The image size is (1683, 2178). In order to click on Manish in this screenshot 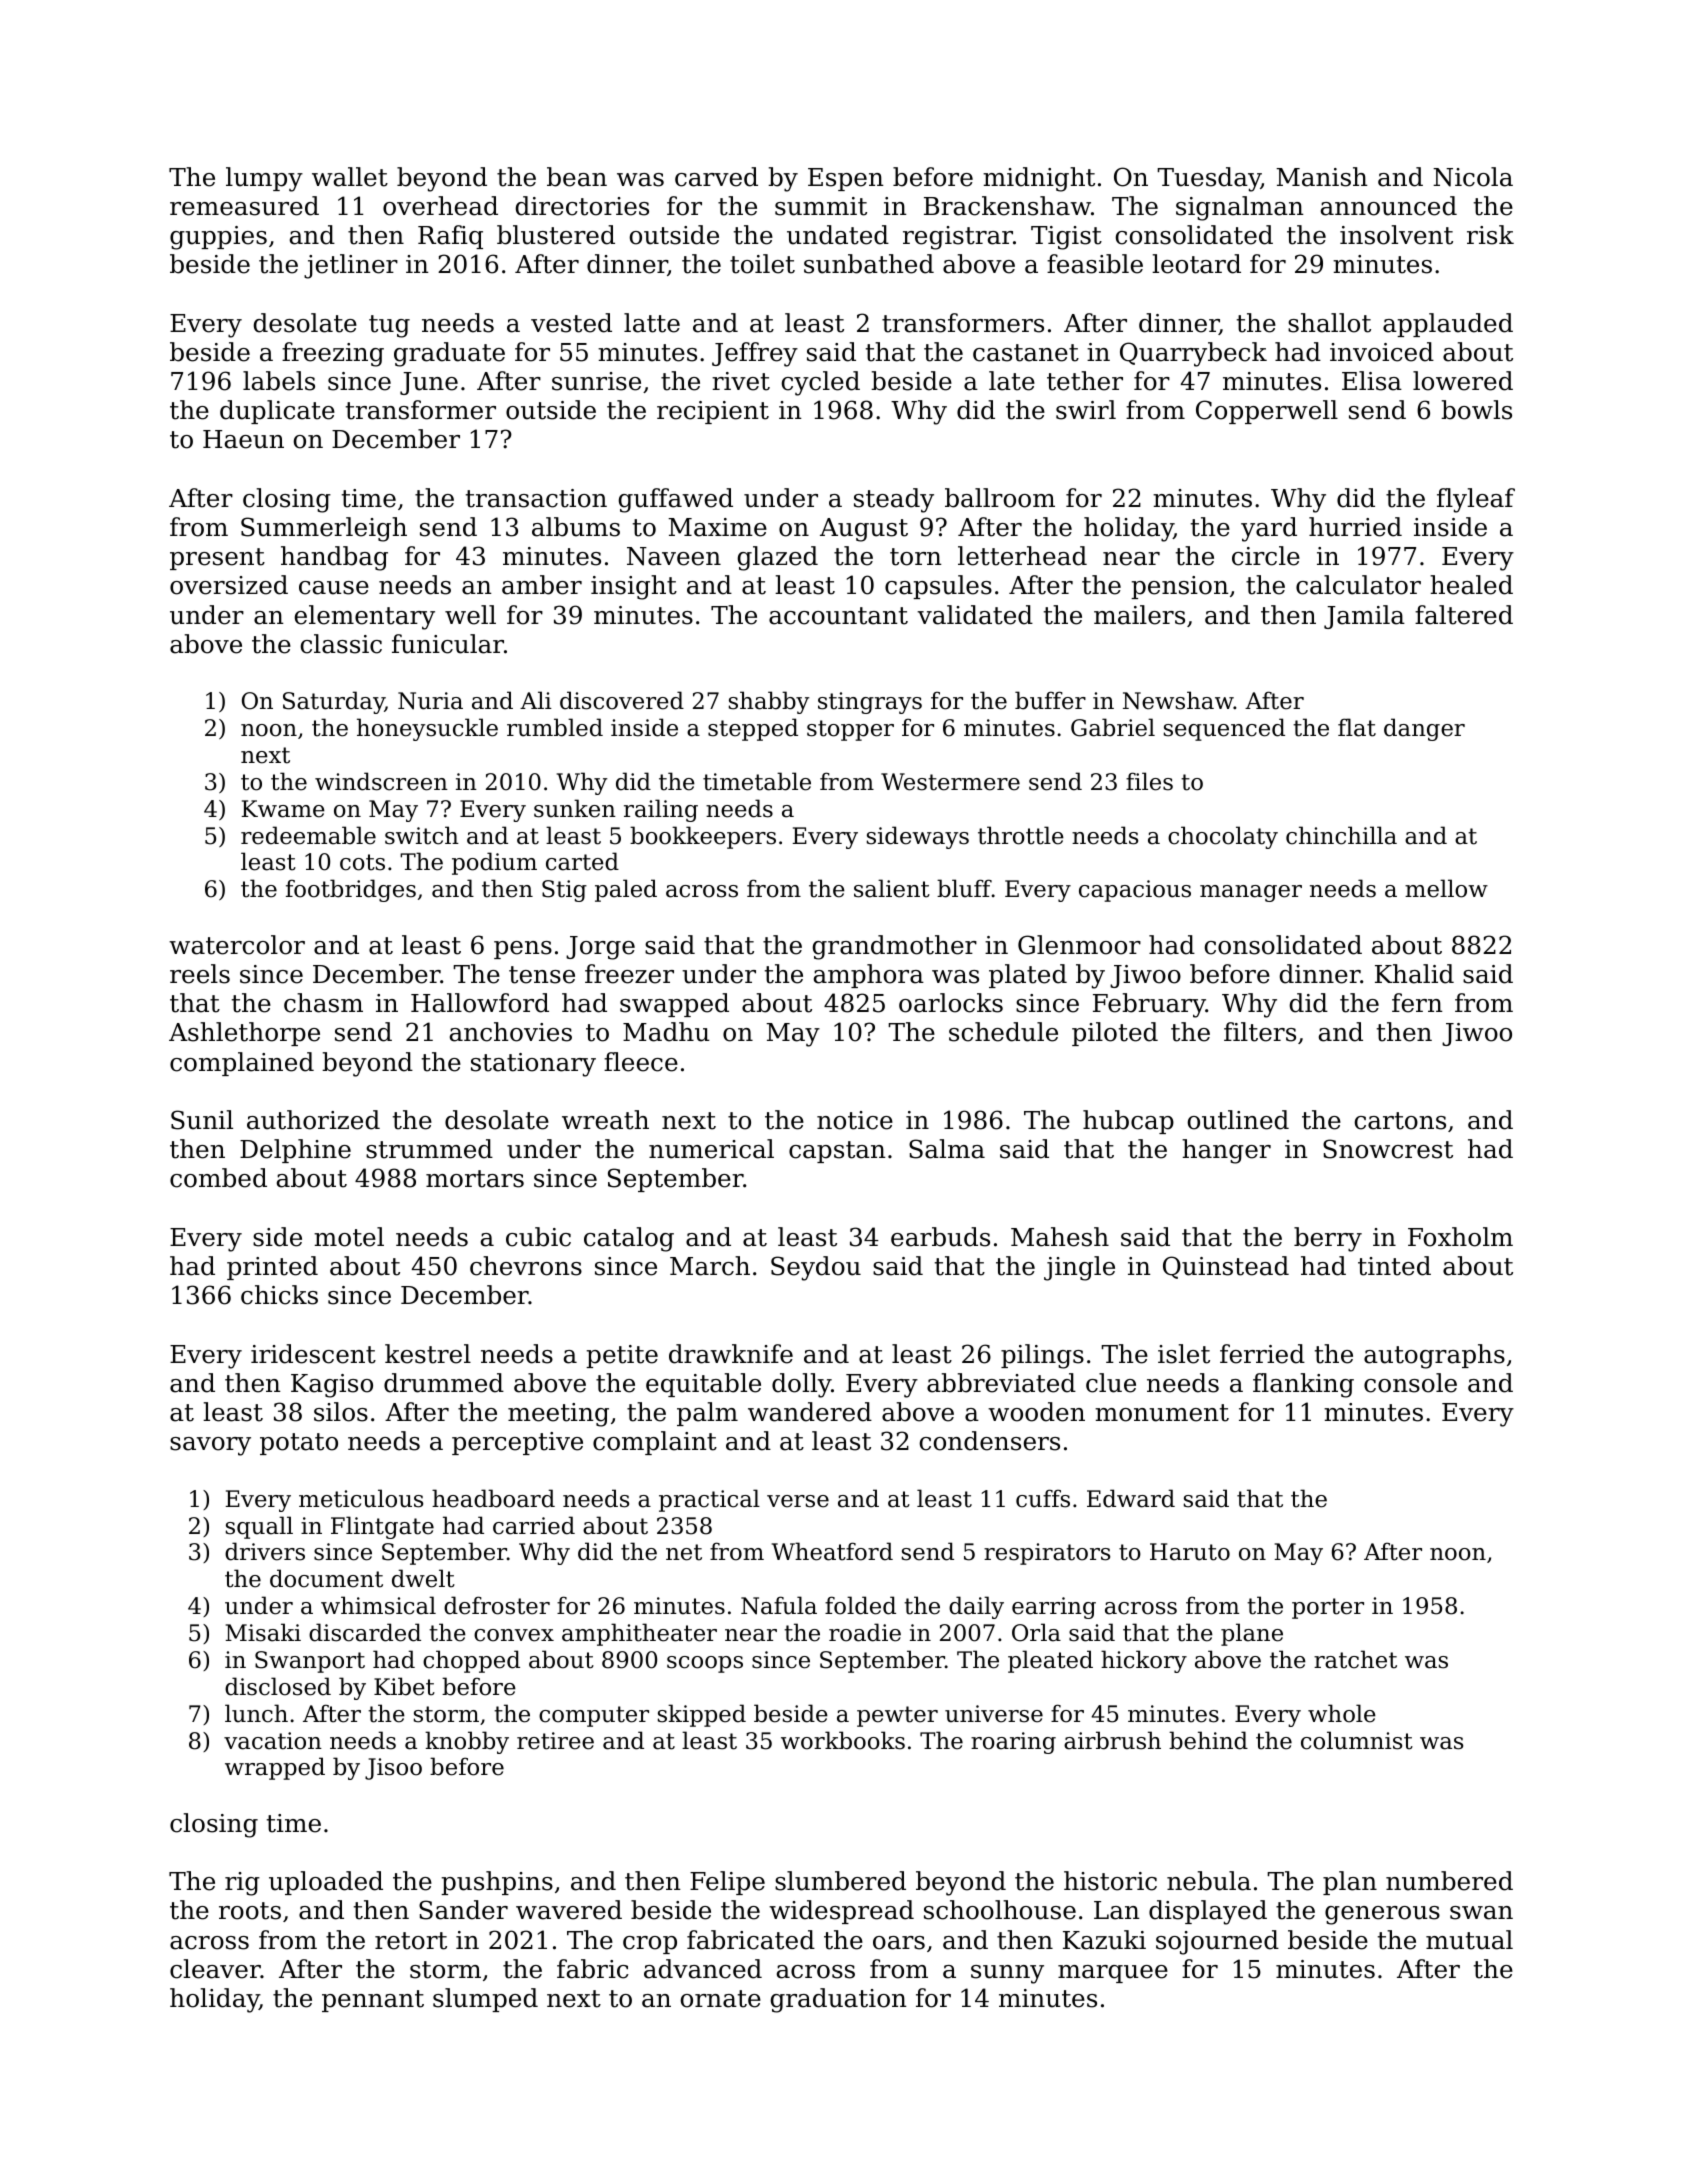, I will do `click(1322, 177)`.
